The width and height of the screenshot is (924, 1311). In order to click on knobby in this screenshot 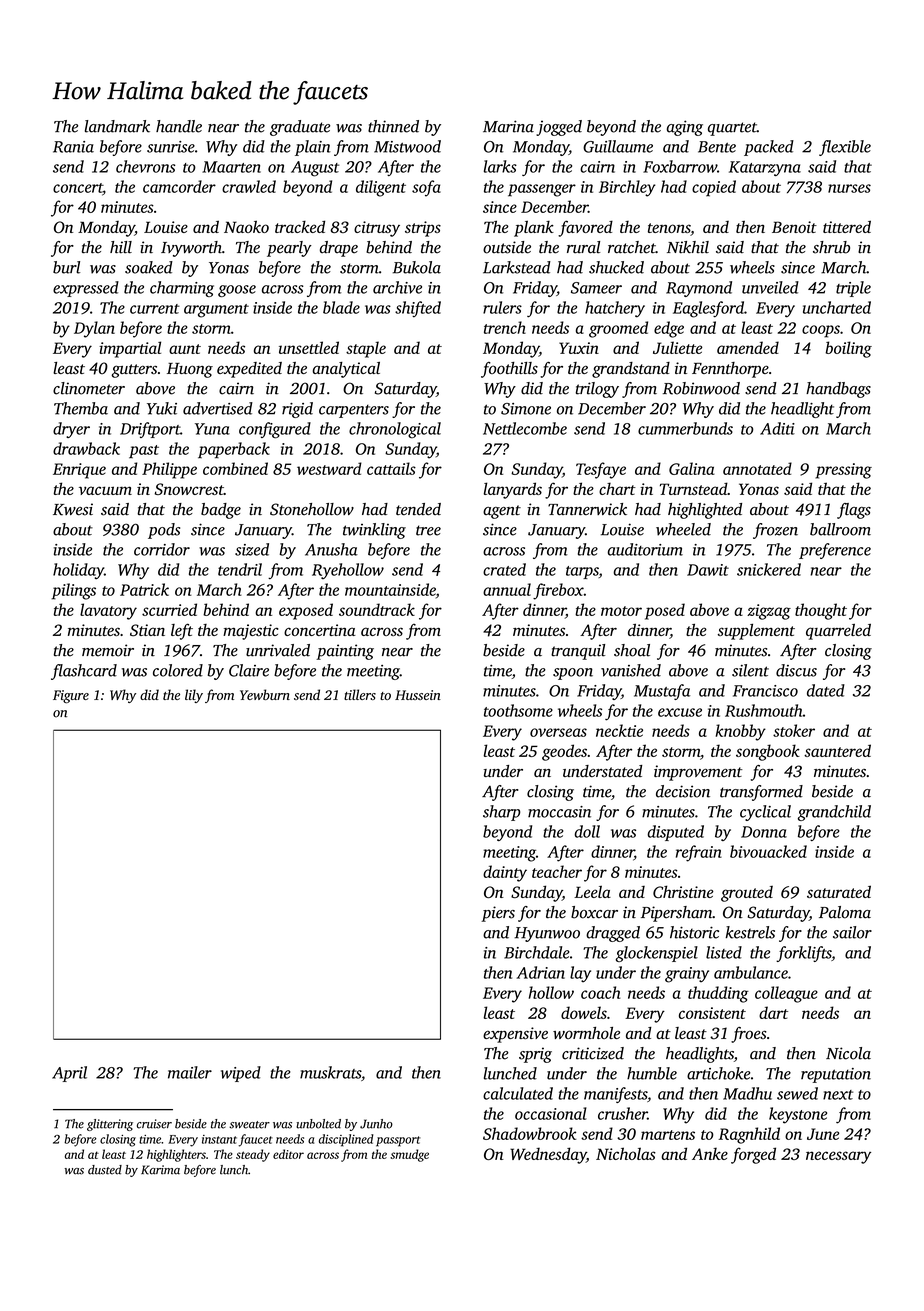, I will do `click(741, 732)`.
